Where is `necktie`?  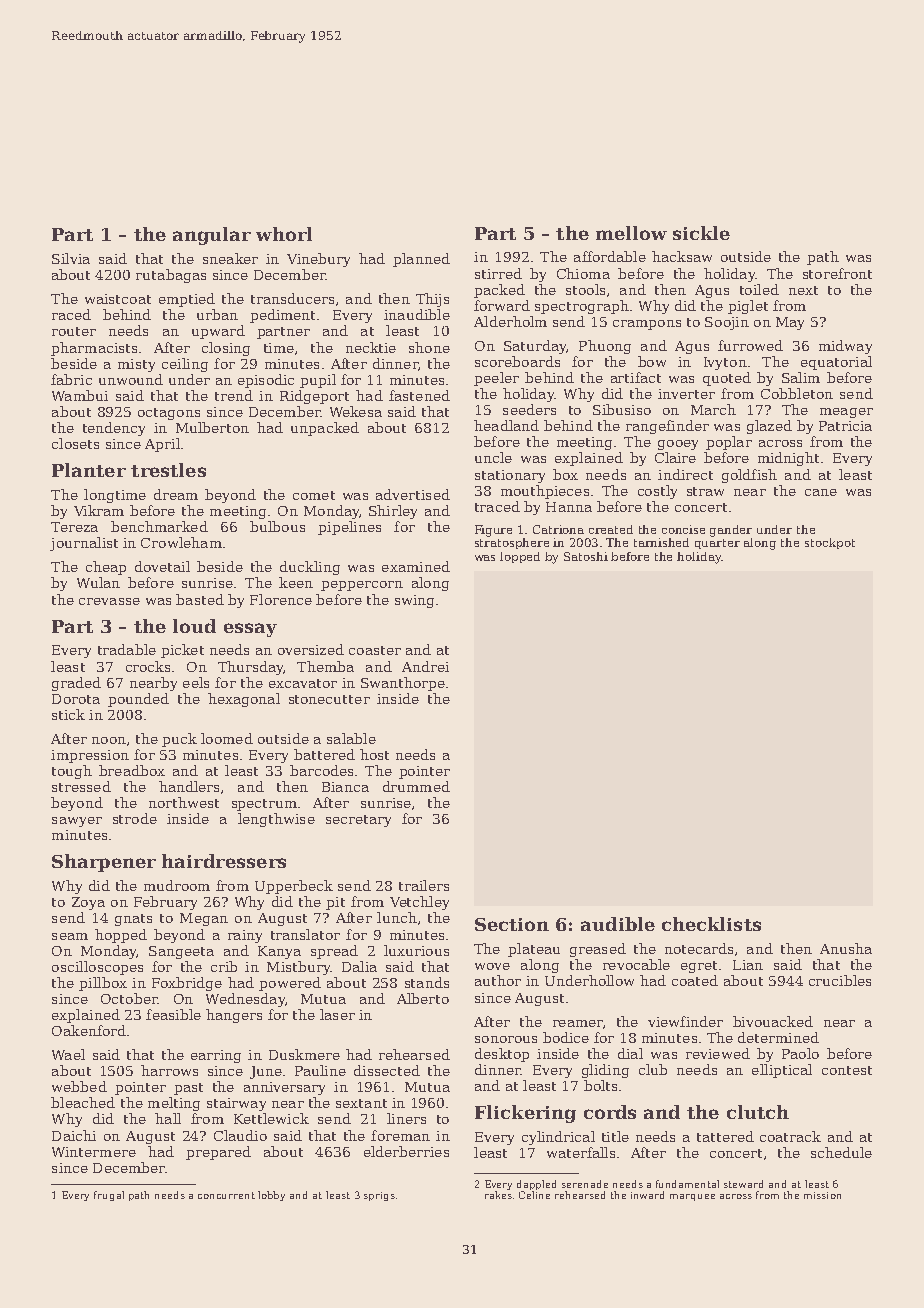
necktie is located at coordinates (371, 347).
